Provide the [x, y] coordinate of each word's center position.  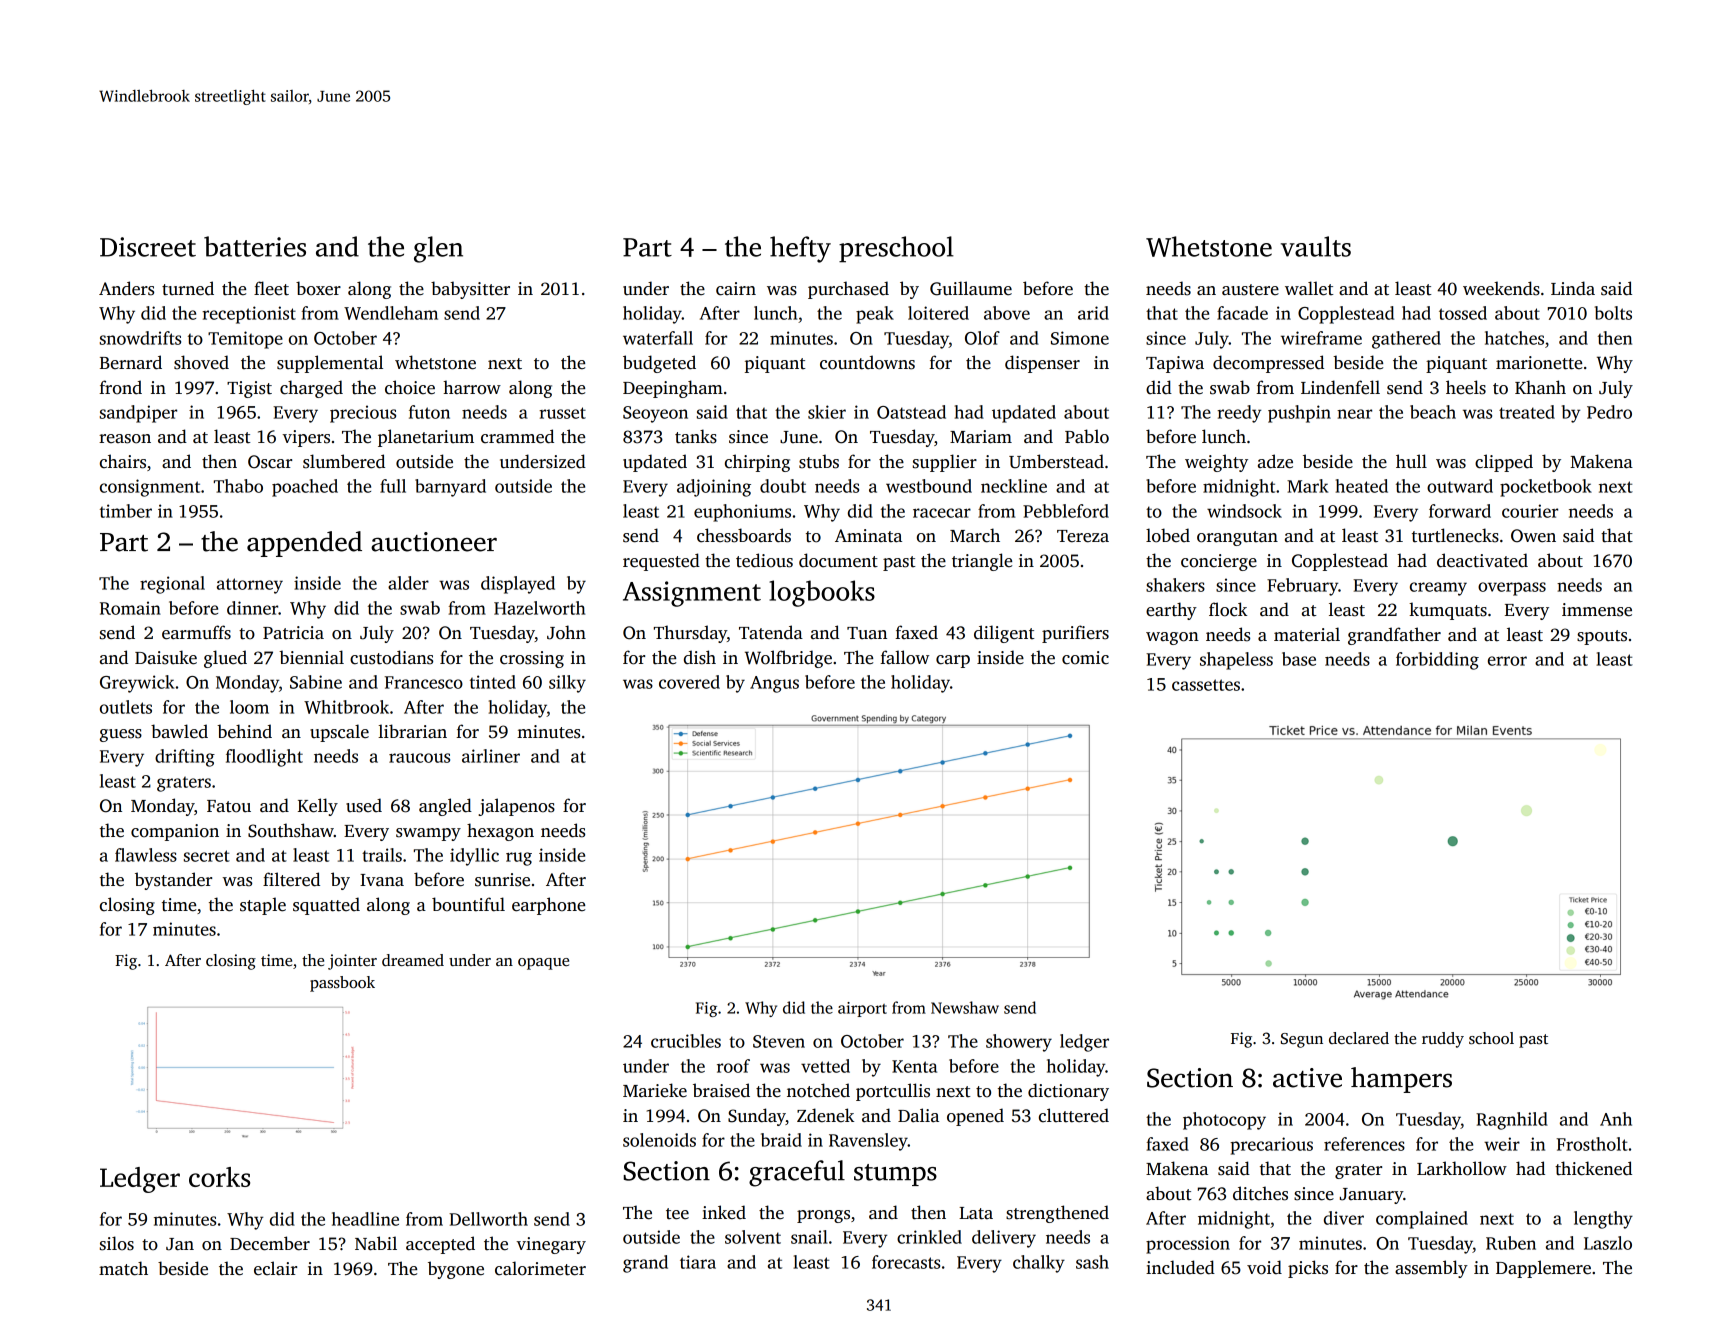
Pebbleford [1066, 511]
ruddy [1443, 1040]
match [123, 1268]
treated [1527, 412]
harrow [472, 387]
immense [1597, 610]
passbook [342, 984]
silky [567, 684]
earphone [548, 906]
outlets [126, 707]
